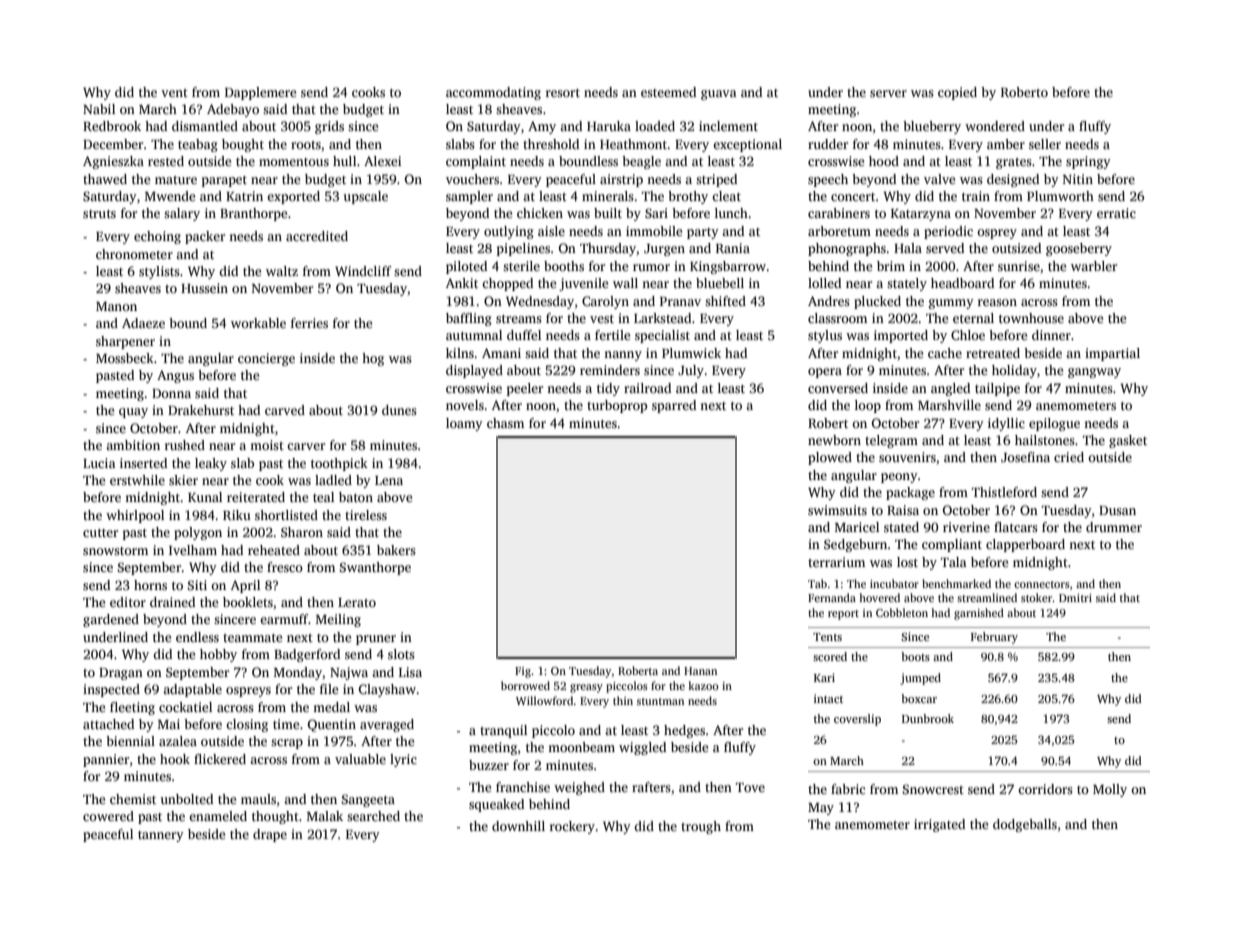 This image has height=952, width=1233. I want to click on Dunbrook, so click(928, 718).
